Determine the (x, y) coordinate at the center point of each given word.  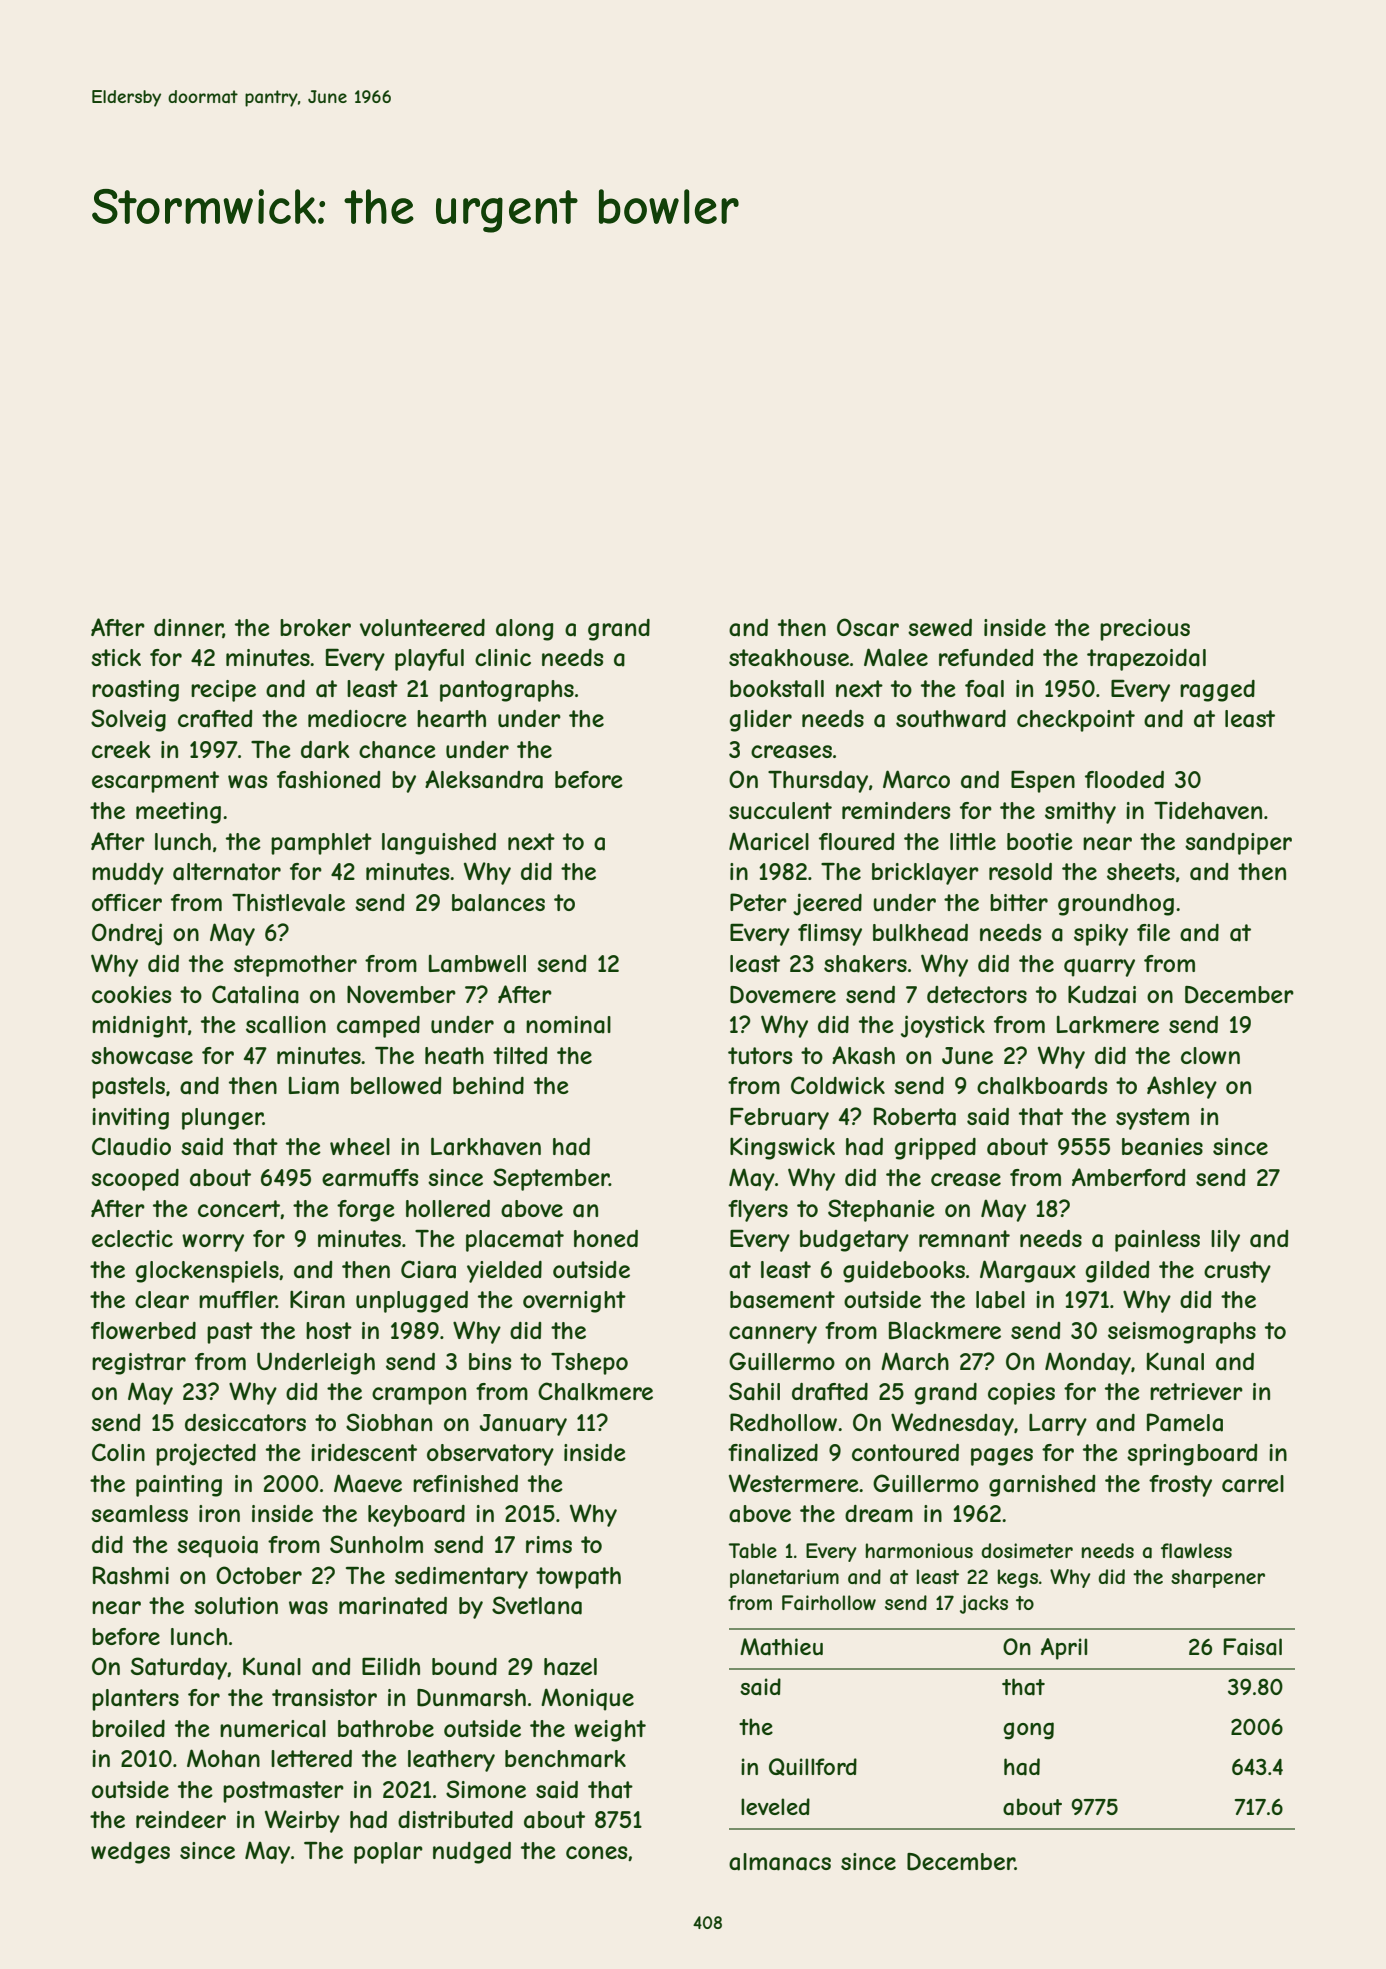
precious (1145, 630)
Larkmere (1108, 1024)
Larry (1058, 1425)
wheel (360, 1146)
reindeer (181, 1819)
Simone (486, 1789)
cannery (773, 1335)
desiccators (245, 1423)
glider (761, 721)
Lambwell (477, 963)
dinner (188, 628)
